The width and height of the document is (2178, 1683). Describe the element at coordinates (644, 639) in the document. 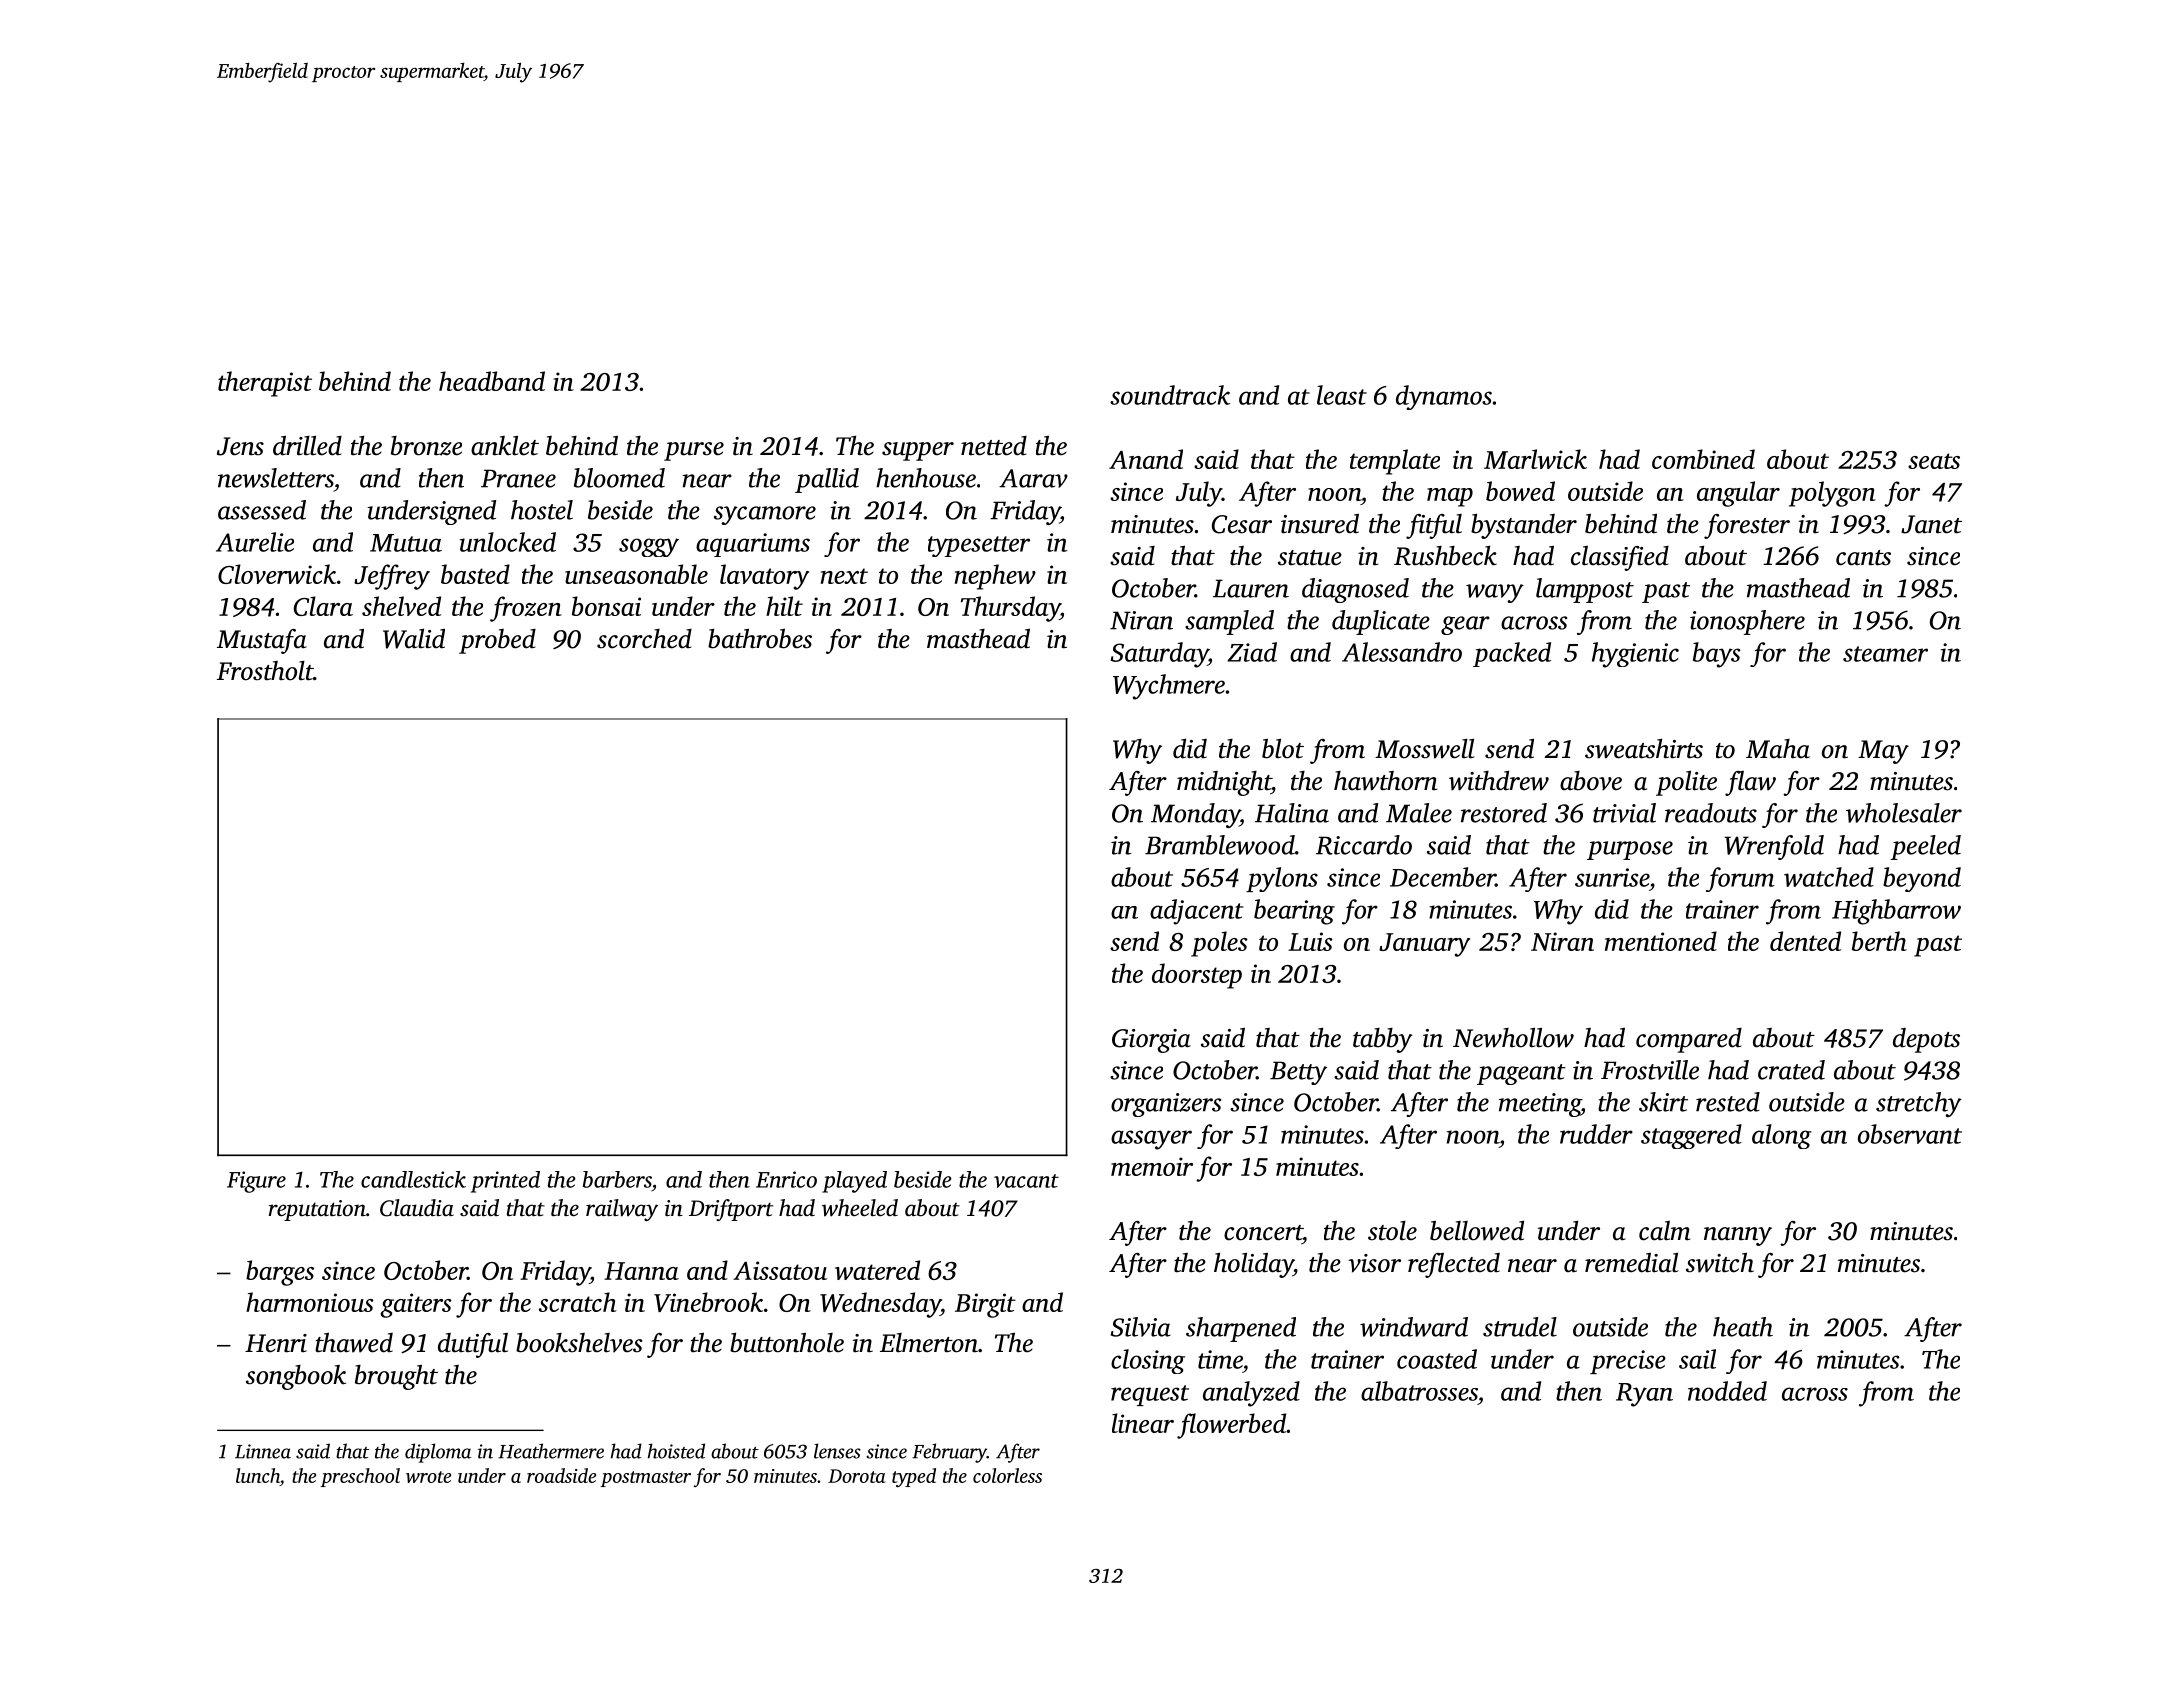

I see `scorched` at that location.
